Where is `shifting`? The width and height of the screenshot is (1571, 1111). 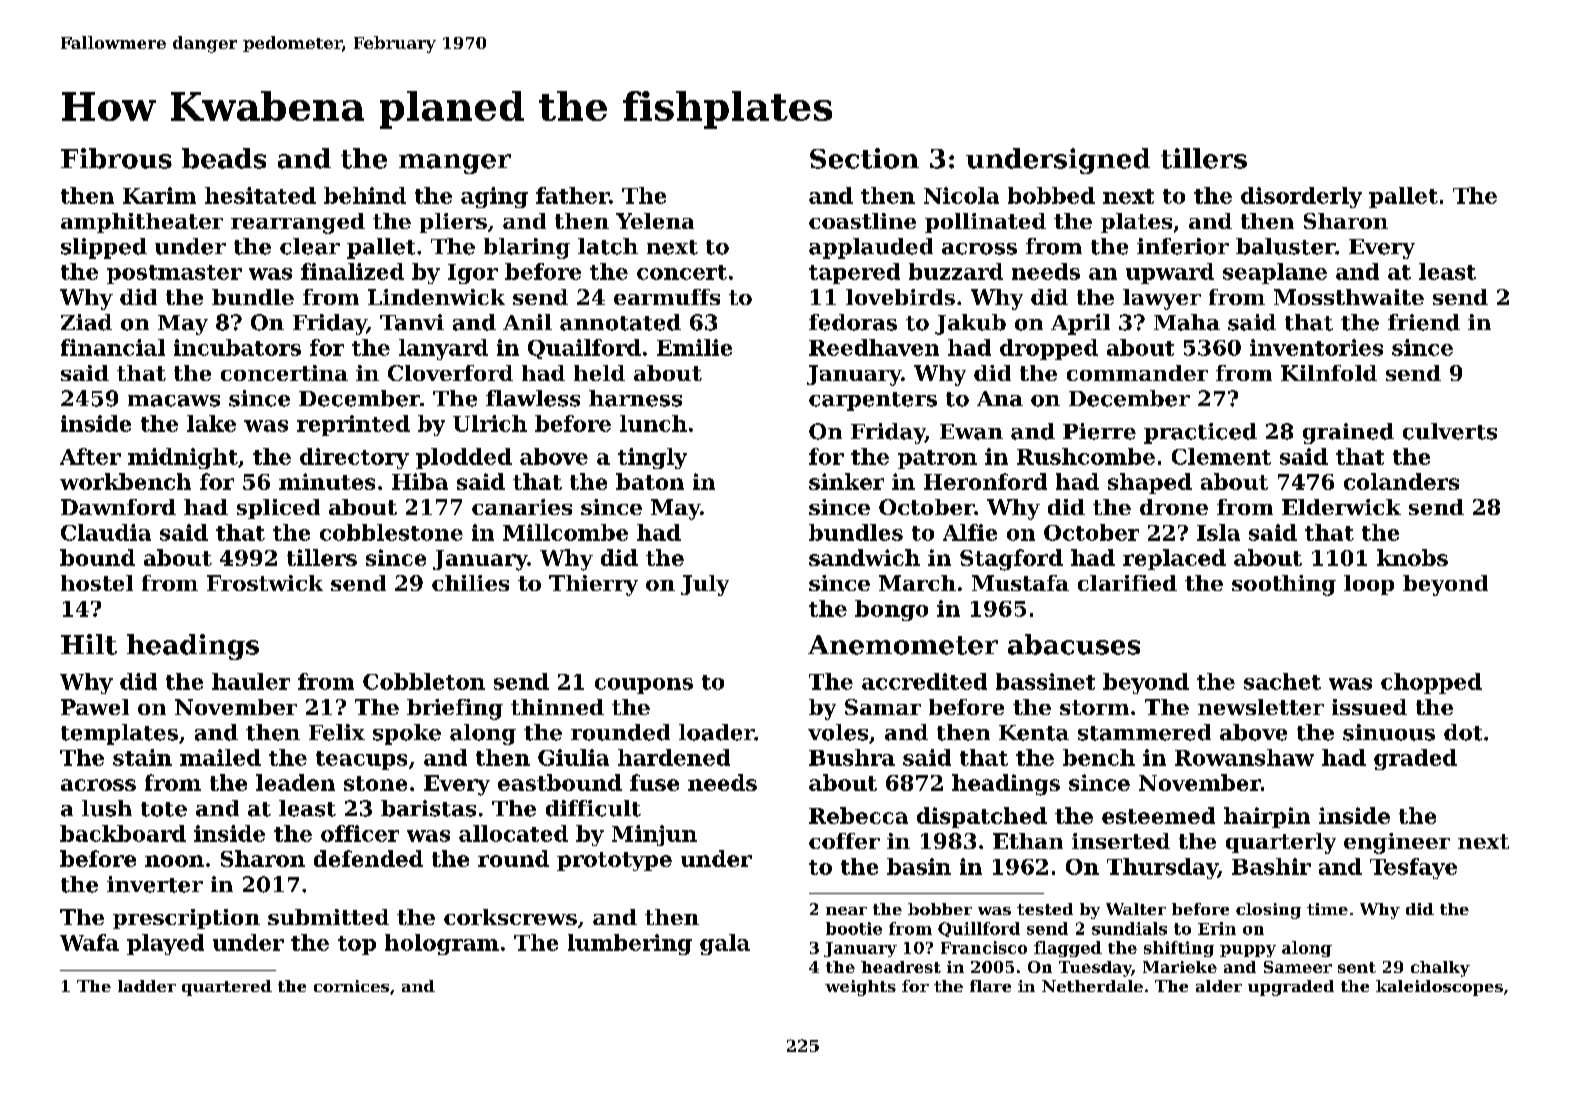 shifting is located at coordinates (1179, 949).
